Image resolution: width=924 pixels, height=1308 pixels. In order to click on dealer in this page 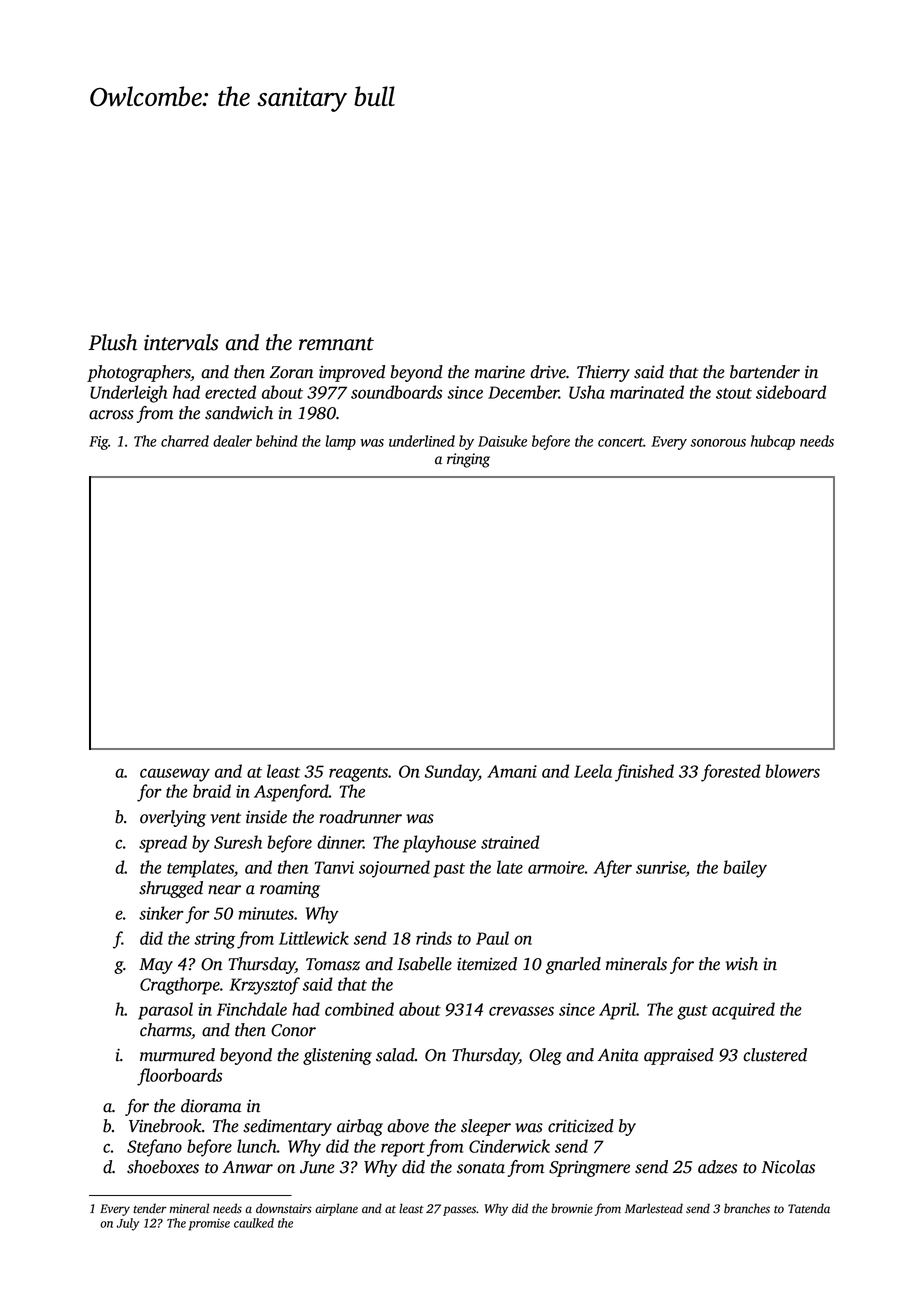, I will do `click(232, 441)`.
